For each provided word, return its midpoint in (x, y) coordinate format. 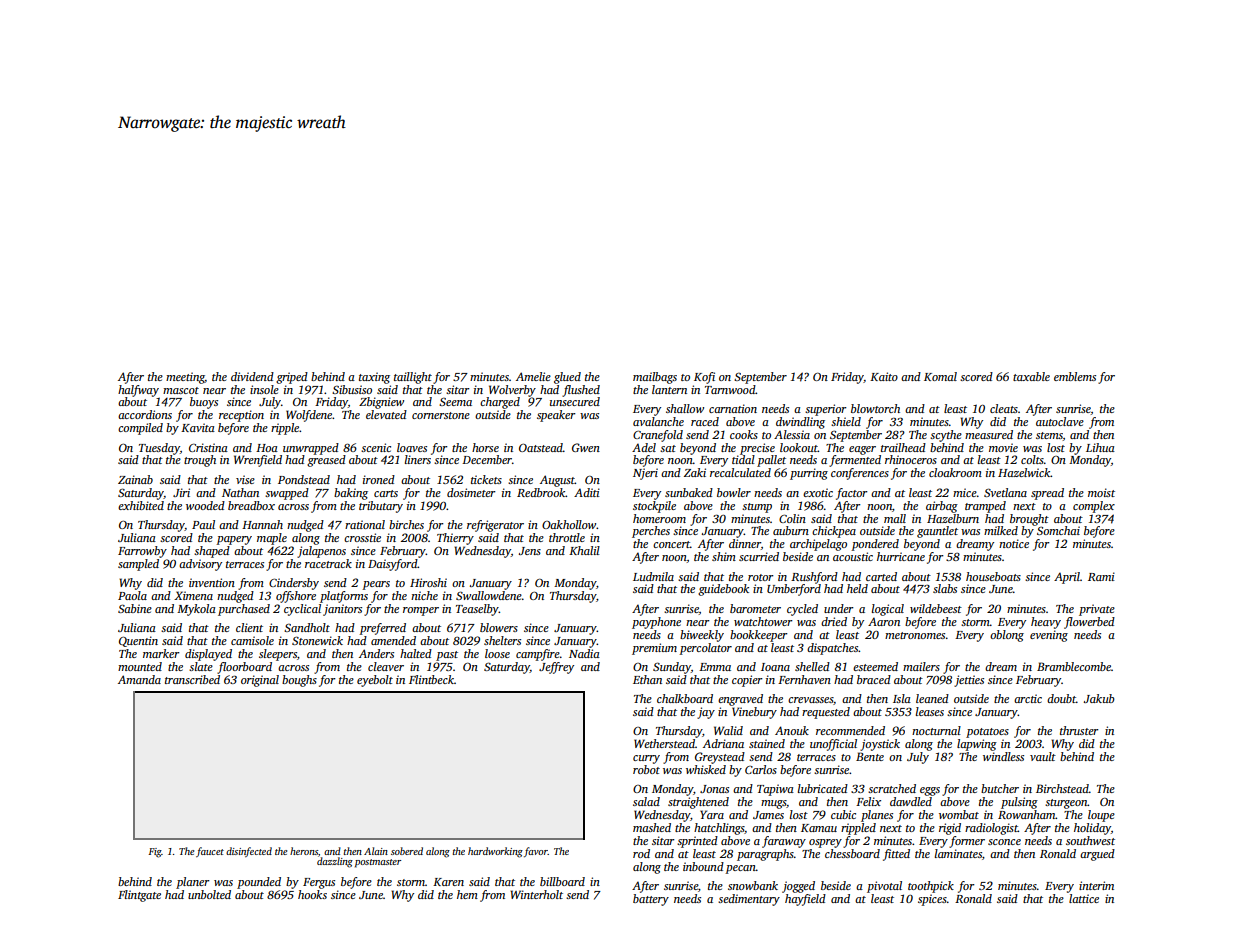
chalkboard (685, 698)
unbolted (209, 894)
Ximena (193, 595)
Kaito (884, 376)
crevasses (811, 701)
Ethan (647, 679)
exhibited (141, 505)
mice (965, 492)
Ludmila (653, 576)
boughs (299, 681)
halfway (138, 391)
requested (826, 713)
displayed (208, 655)
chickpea (834, 532)
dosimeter (471, 492)
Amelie (533, 376)
